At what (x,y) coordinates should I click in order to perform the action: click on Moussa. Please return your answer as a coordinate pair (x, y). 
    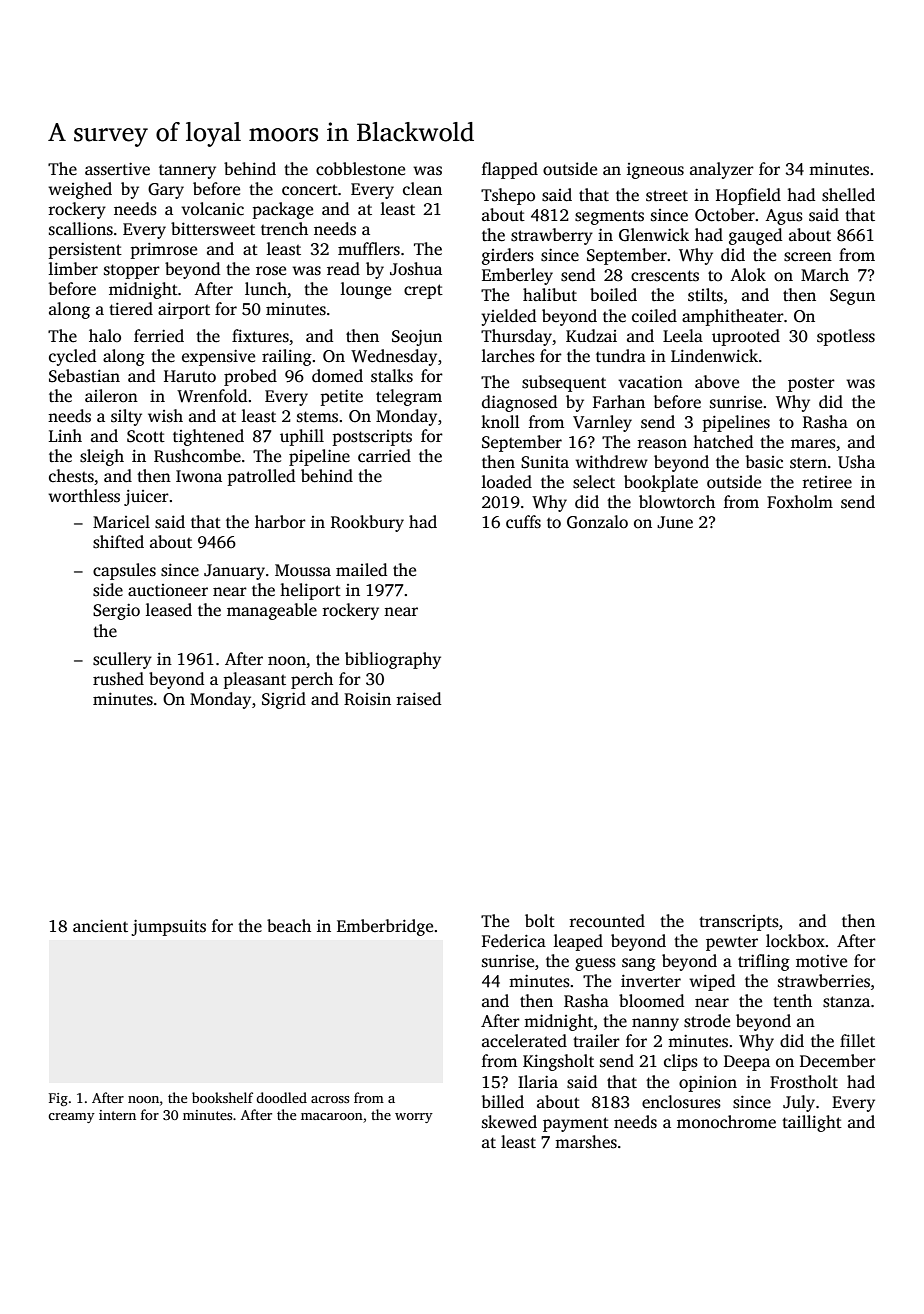
    Looking at the image, I should click on (303, 570).
